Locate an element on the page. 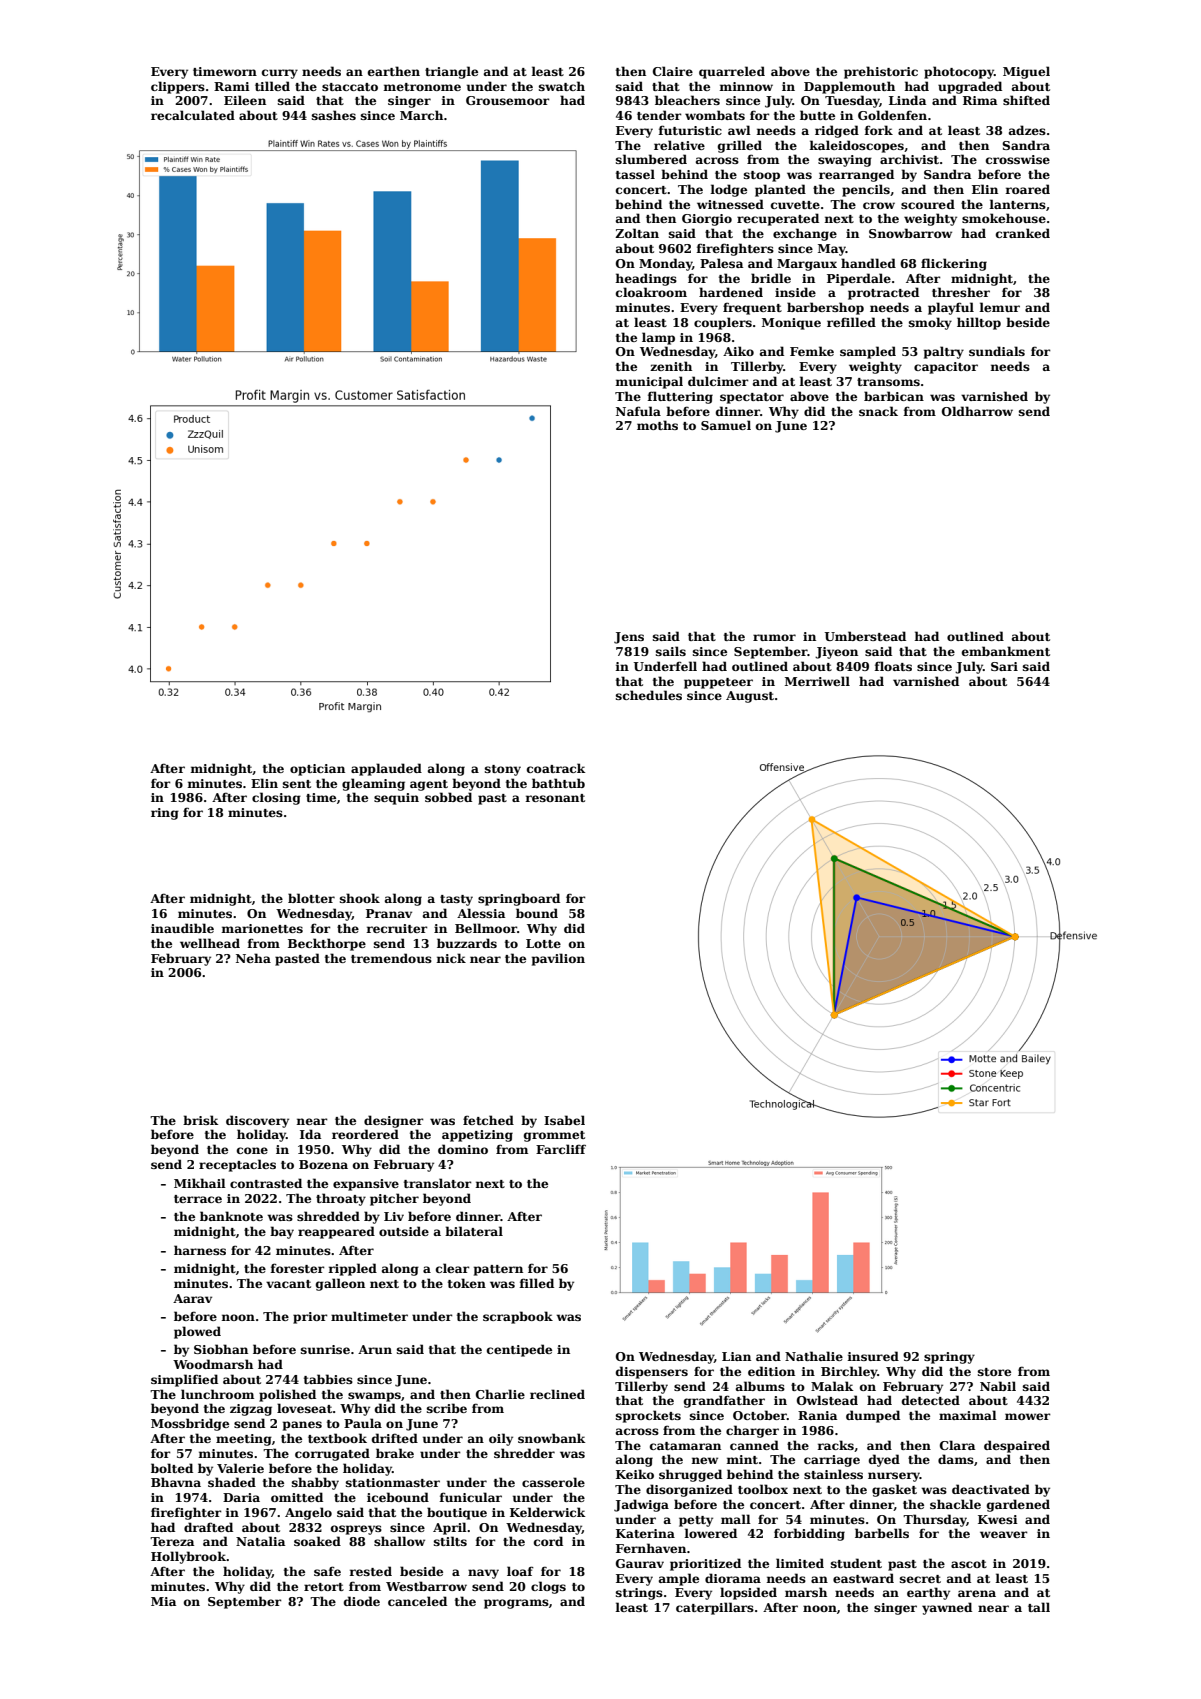 This page has width=1201, height=1699. adzes is located at coordinates (1027, 130).
